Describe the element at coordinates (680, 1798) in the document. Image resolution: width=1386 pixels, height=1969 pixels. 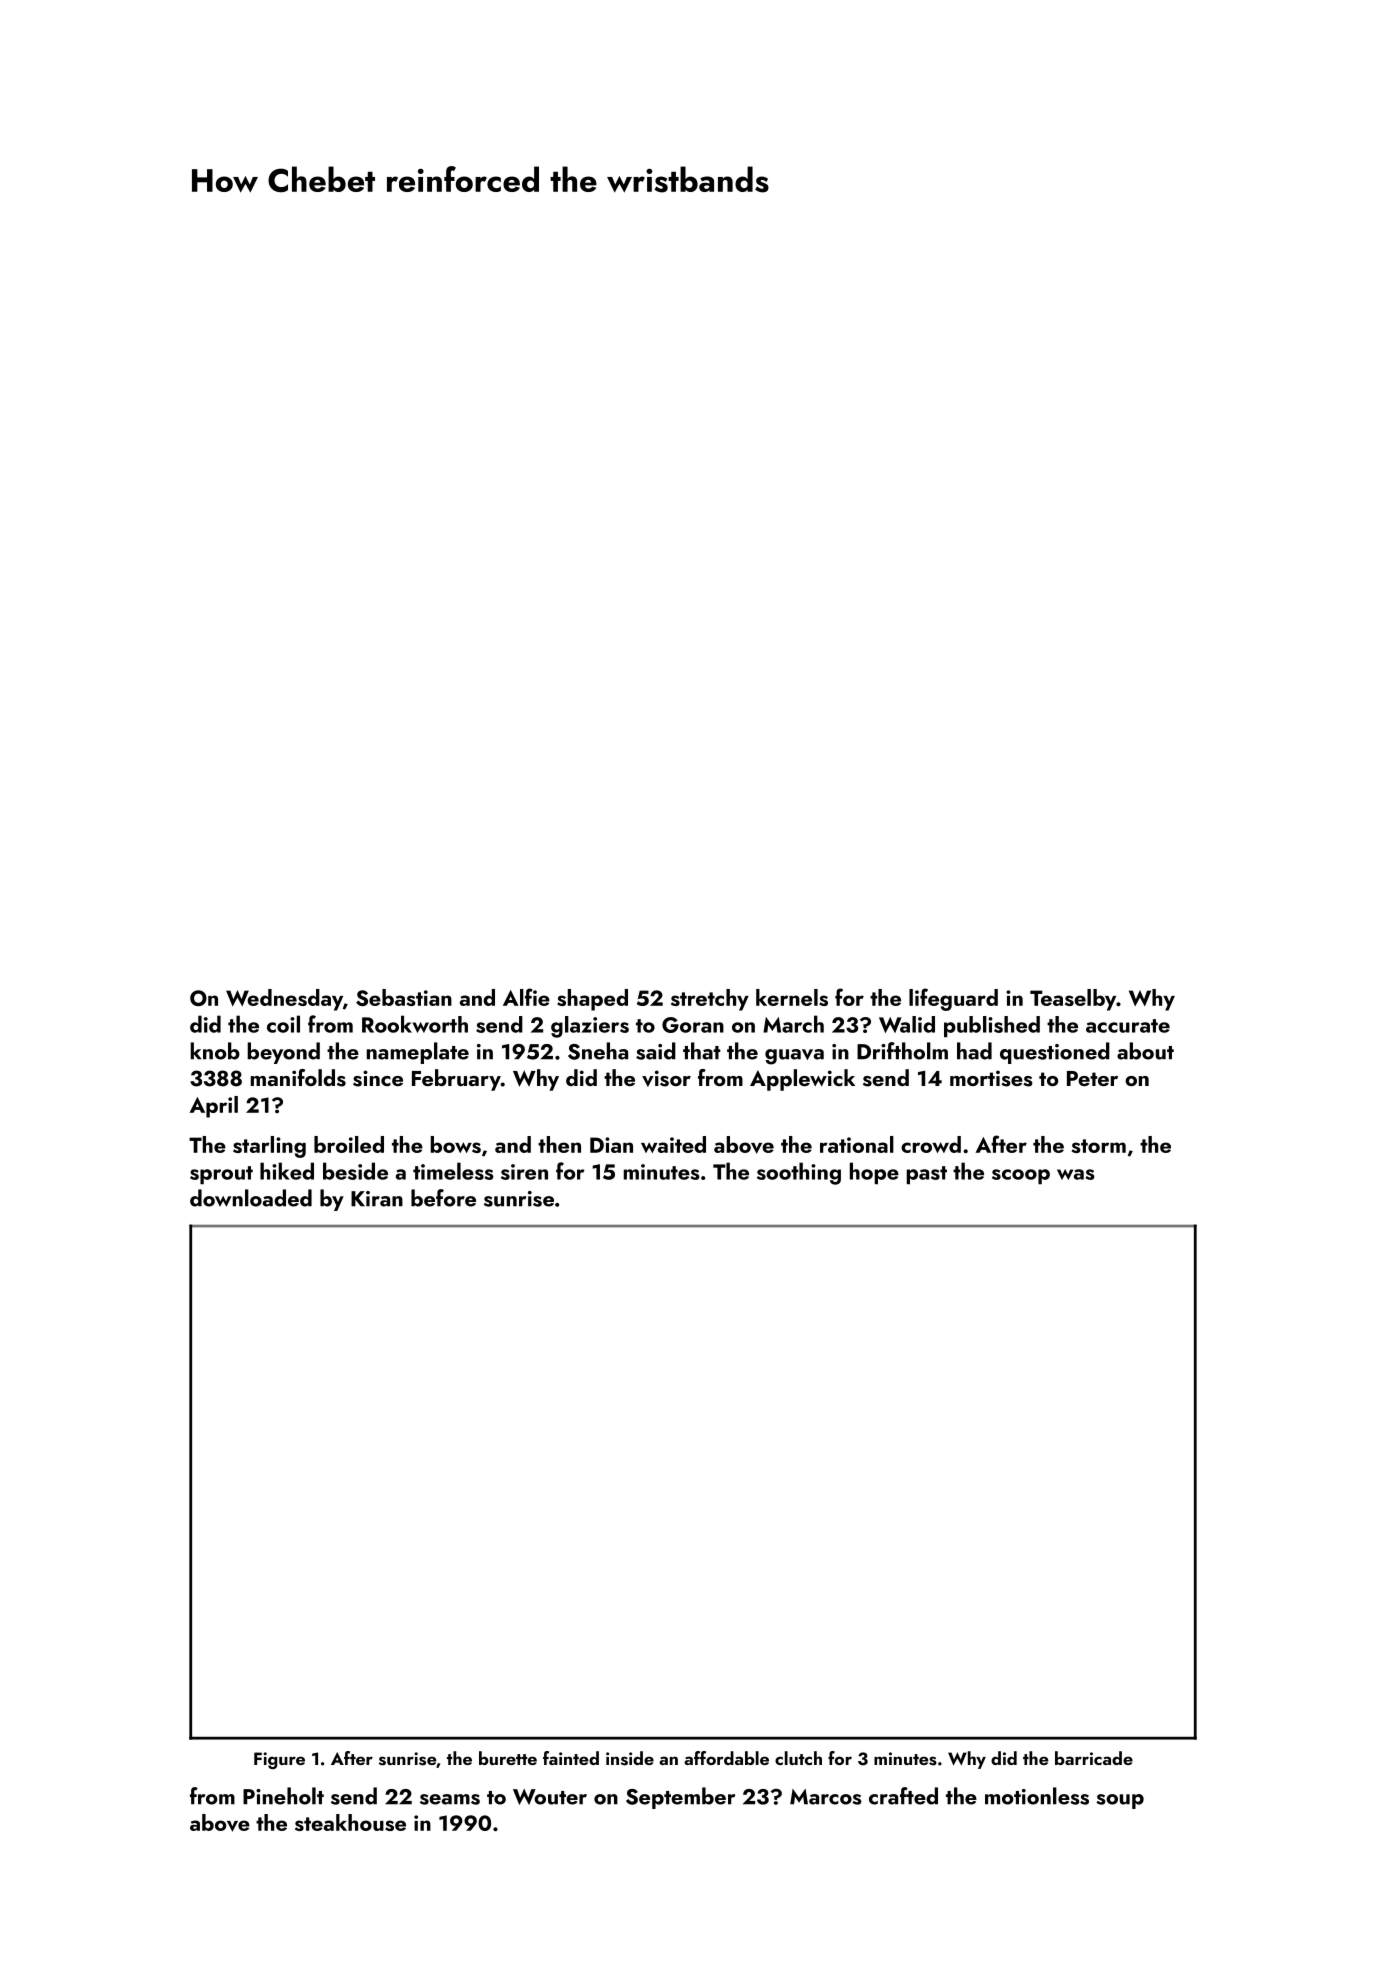
I see `September` at that location.
